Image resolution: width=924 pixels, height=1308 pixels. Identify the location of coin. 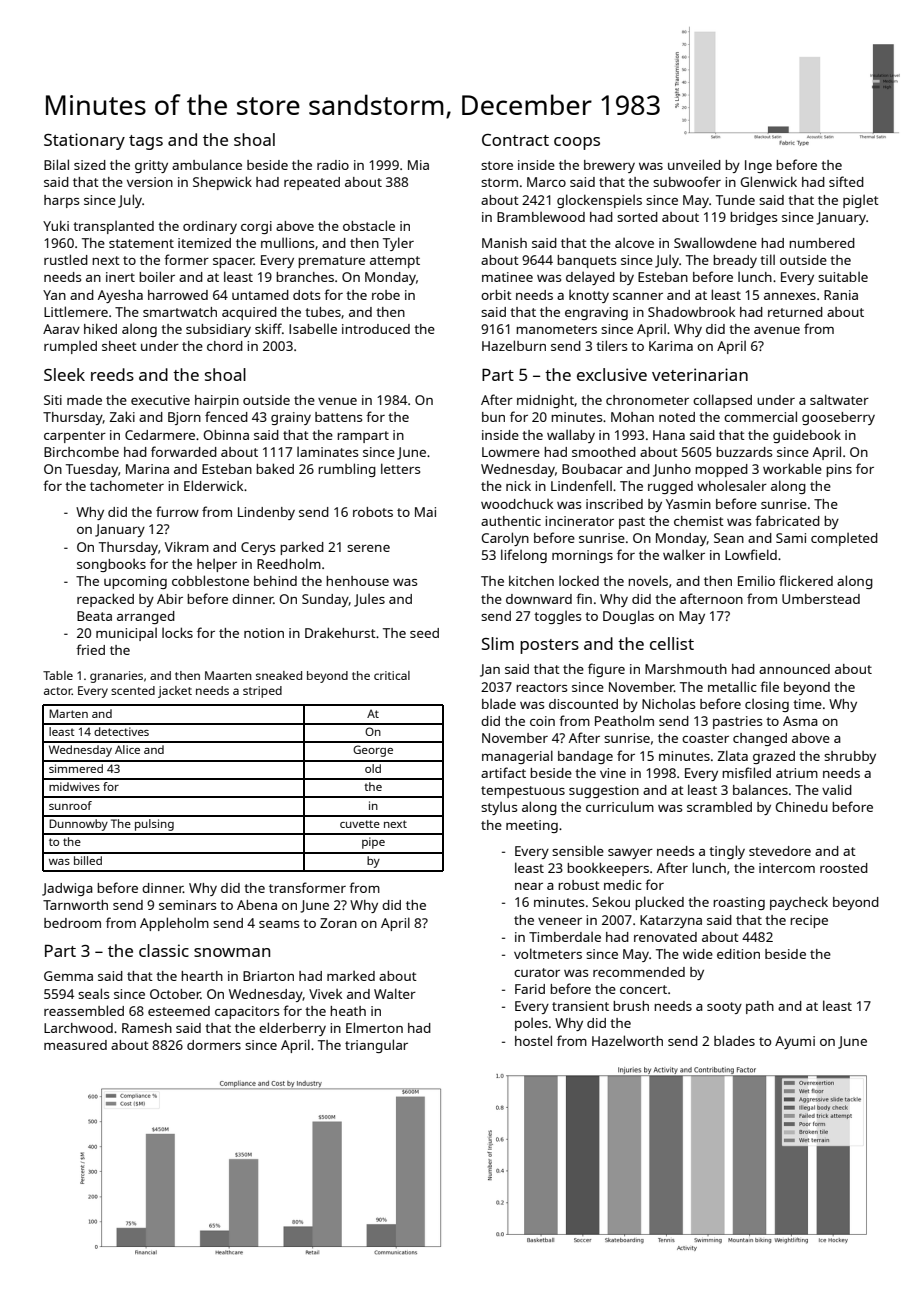
(542, 721).
